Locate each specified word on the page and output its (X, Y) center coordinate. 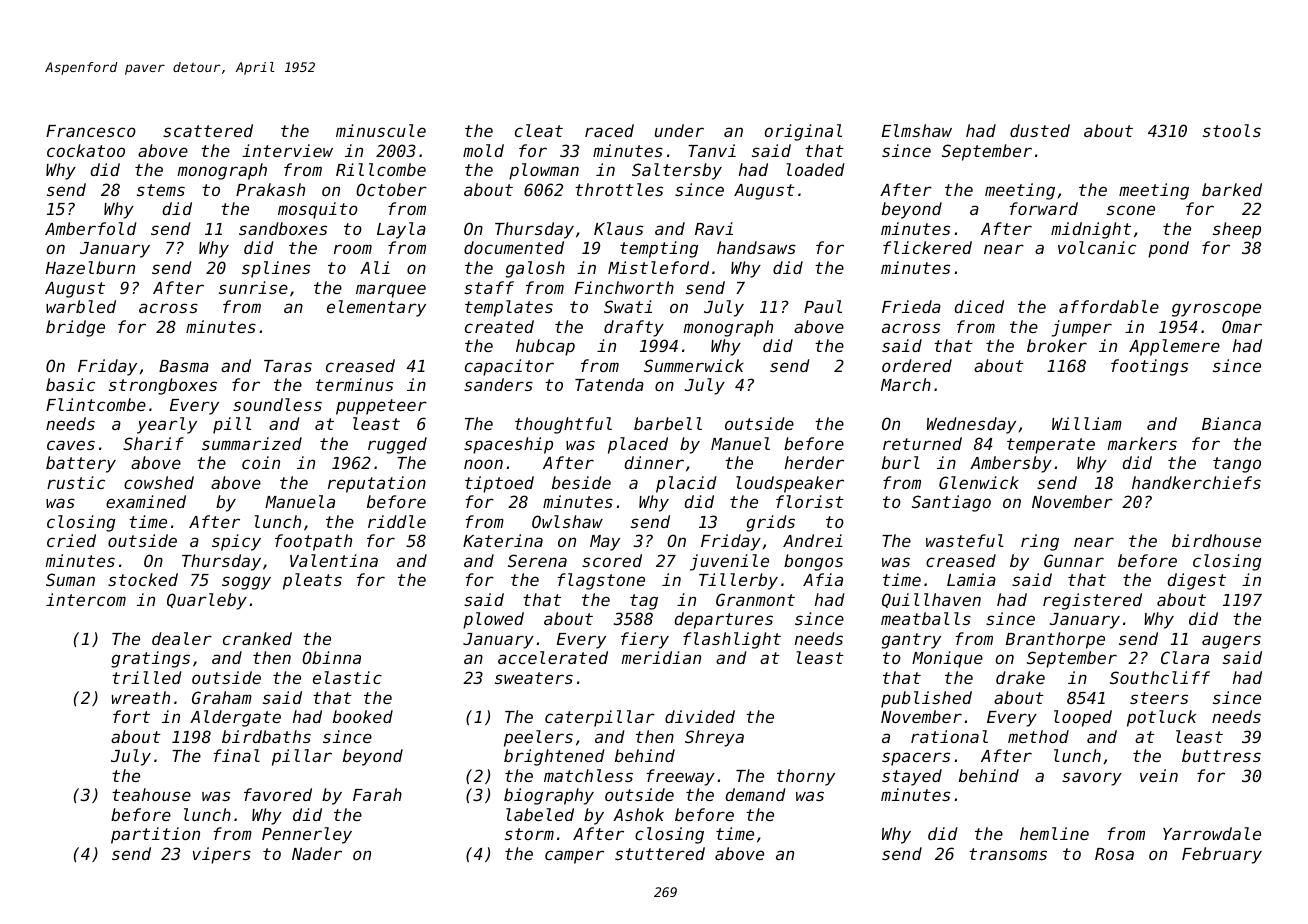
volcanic (1097, 247)
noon (483, 464)
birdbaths (266, 736)
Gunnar (1074, 560)
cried (71, 540)
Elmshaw (917, 130)
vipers (222, 855)
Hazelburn (90, 267)
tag (644, 602)
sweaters (534, 678)
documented (514, 247)
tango (1237, 465)
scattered (208, 130)
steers (1159, 698)
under (679, 130)
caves (71, 445)
